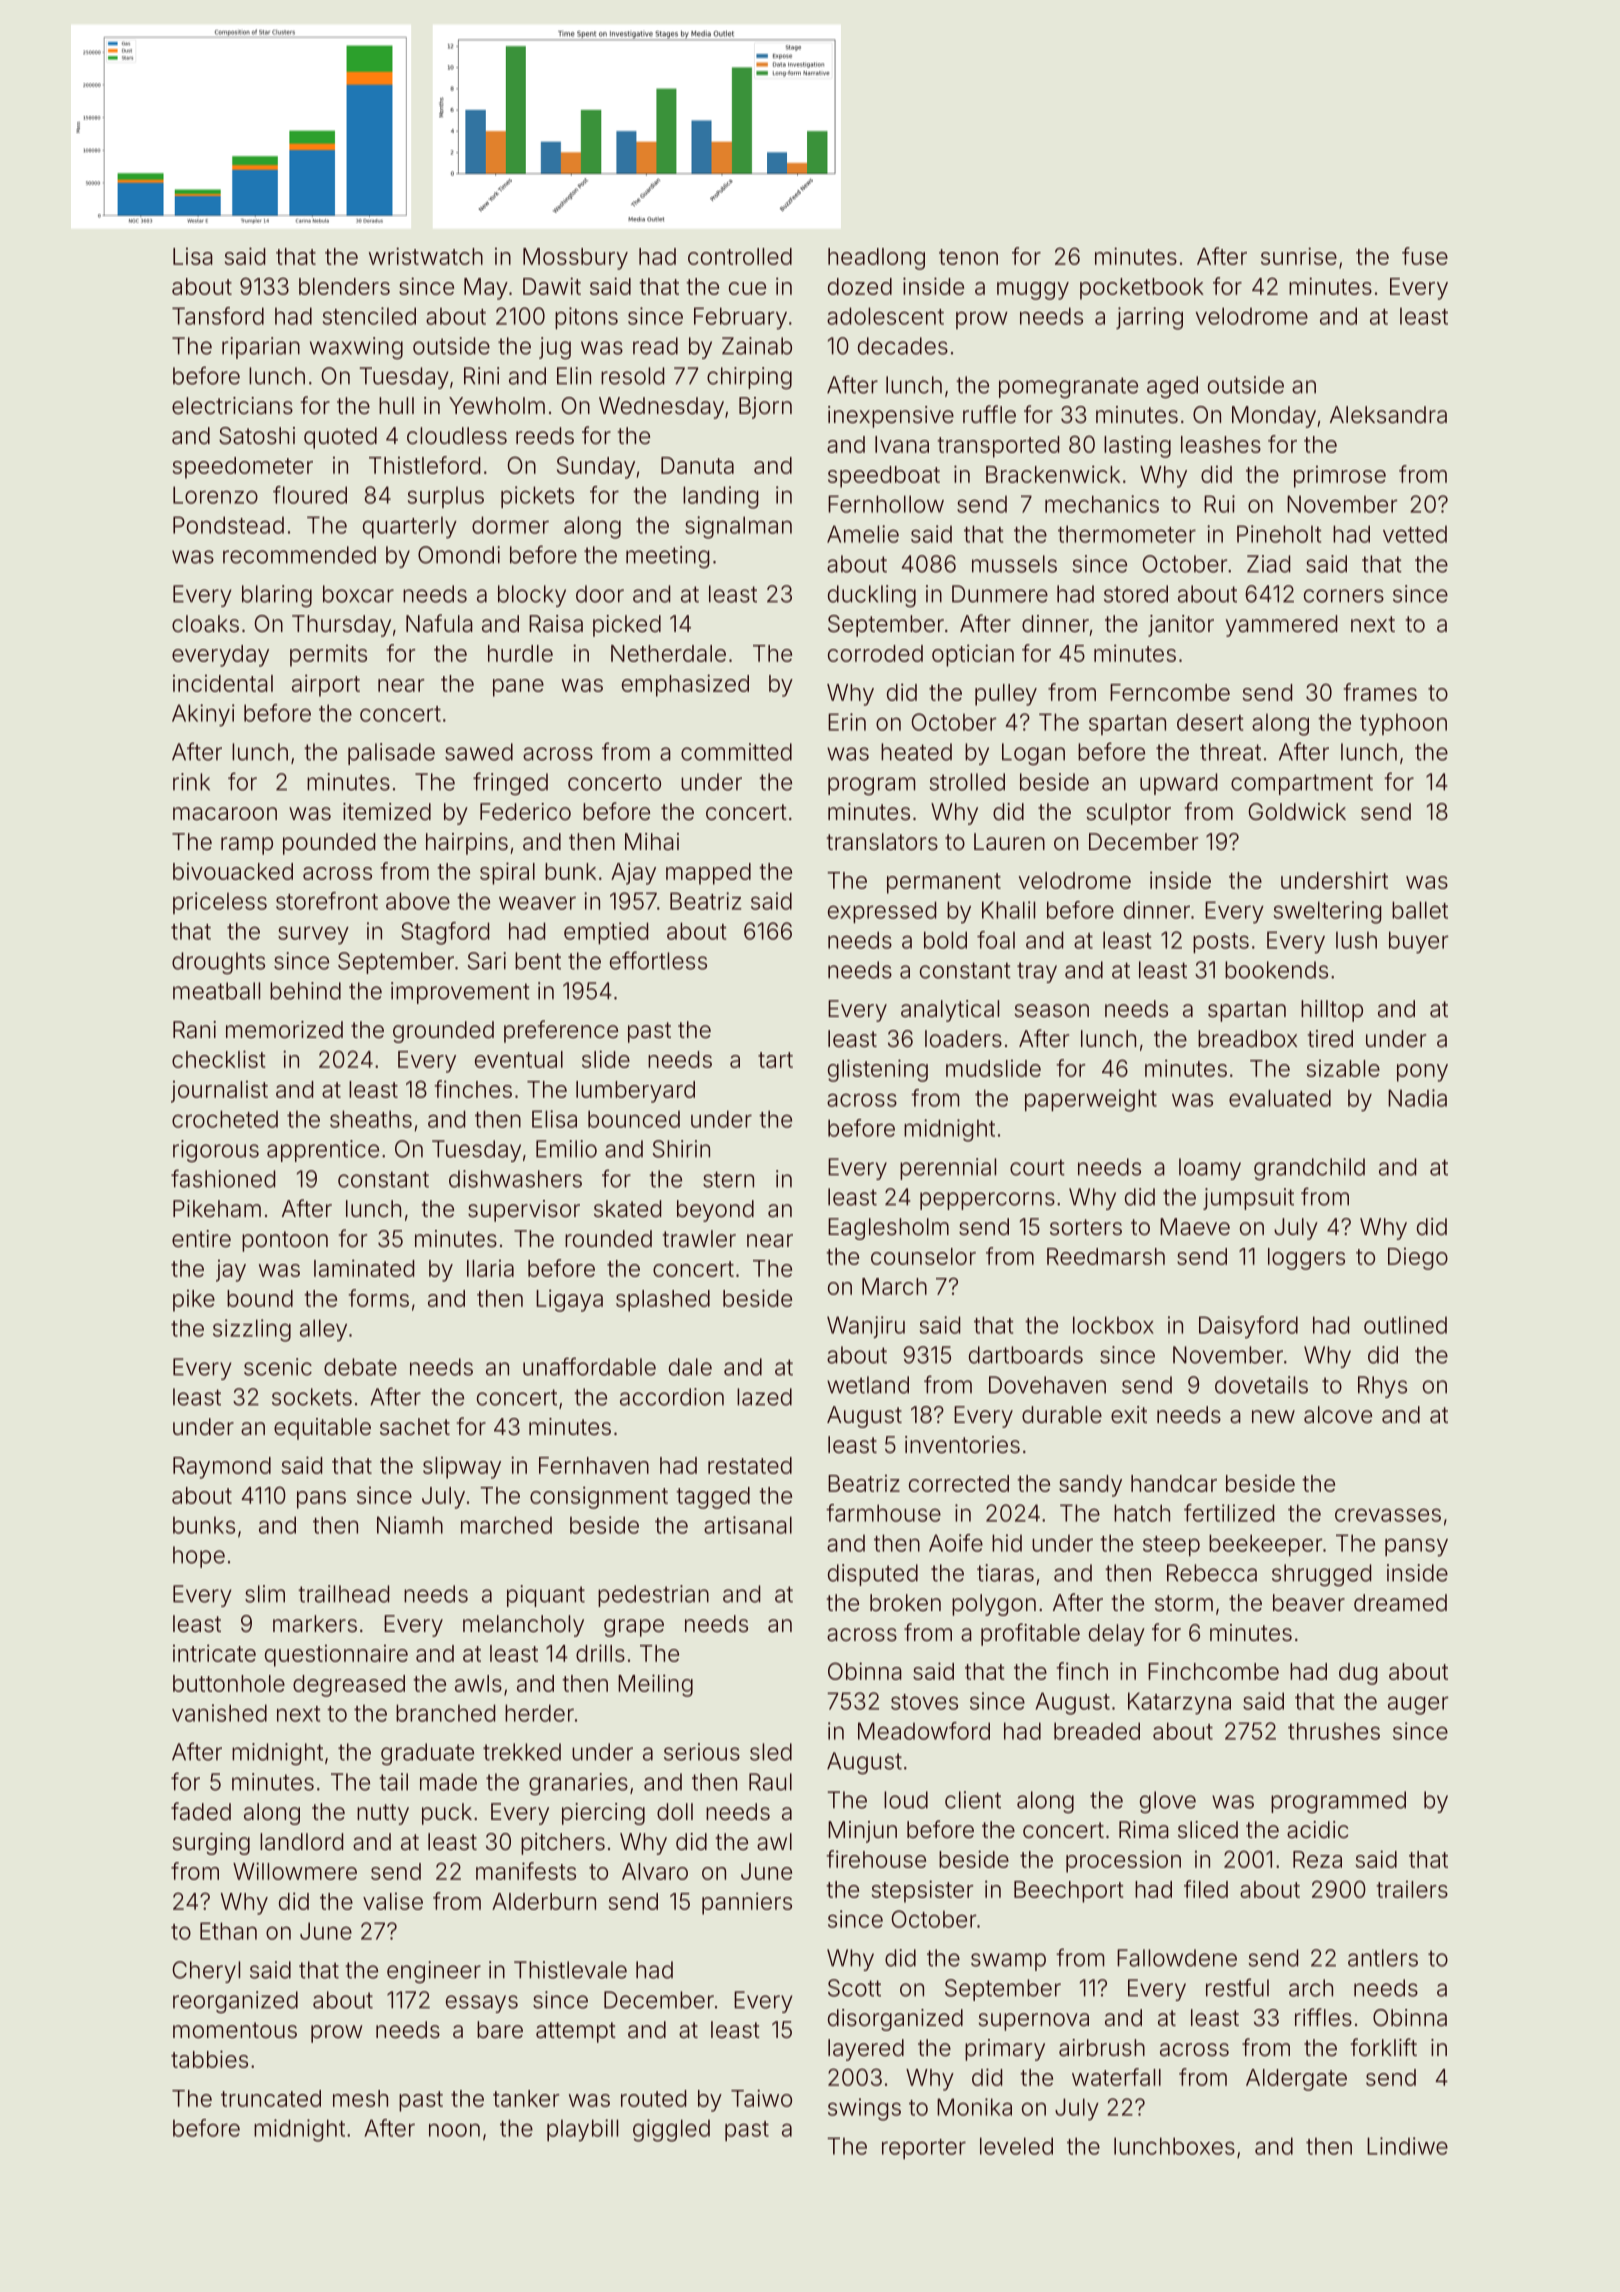  What do you see at coordinates (653, 1596) in the screenshot?
I see `pedestrian` at bounding box center [653, 1596].
